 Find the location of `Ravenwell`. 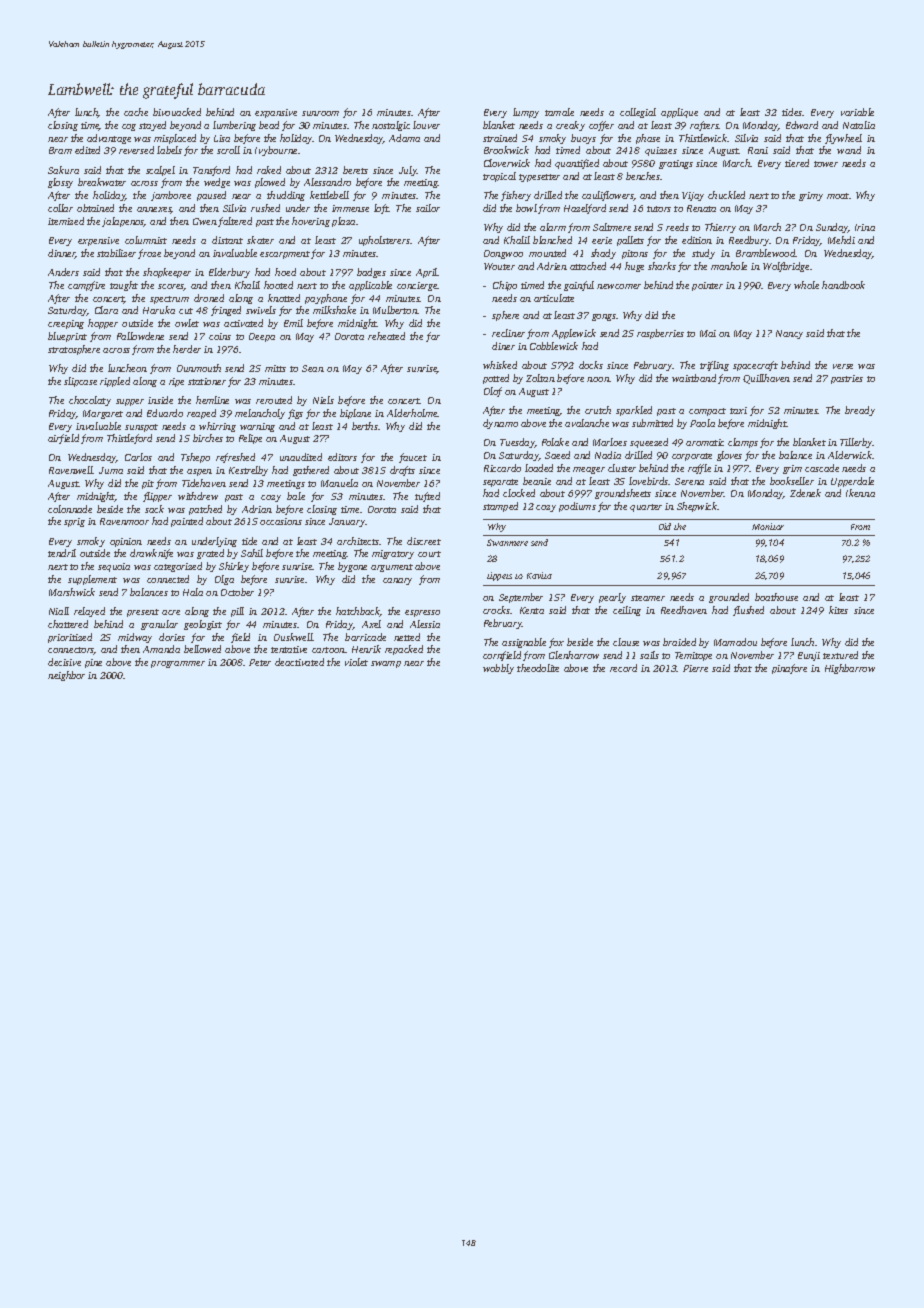

Ravenwell is located at coordinates (71, 470).
